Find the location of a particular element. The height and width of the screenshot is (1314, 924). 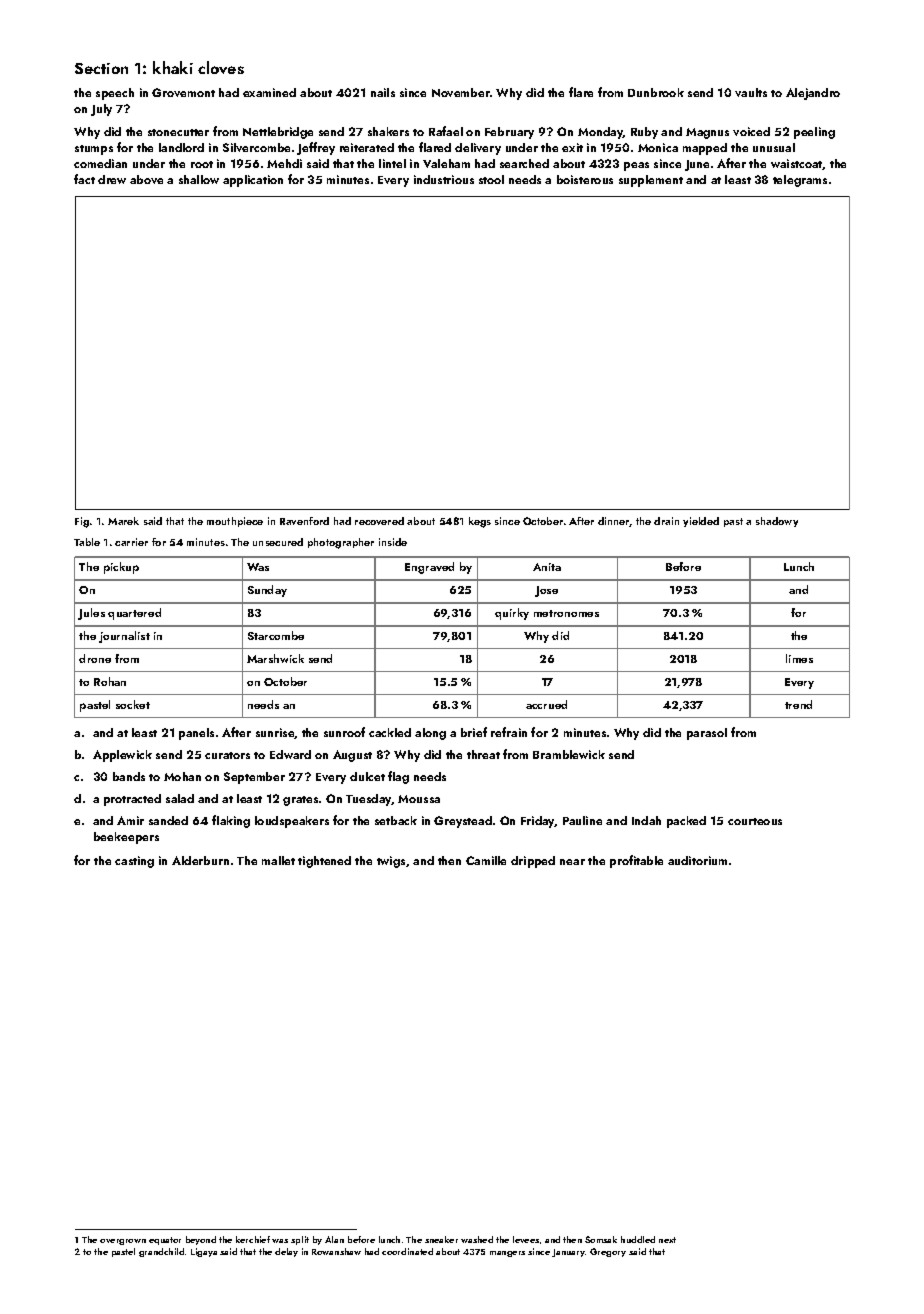

parasol is located at coordinates (707, 734).
